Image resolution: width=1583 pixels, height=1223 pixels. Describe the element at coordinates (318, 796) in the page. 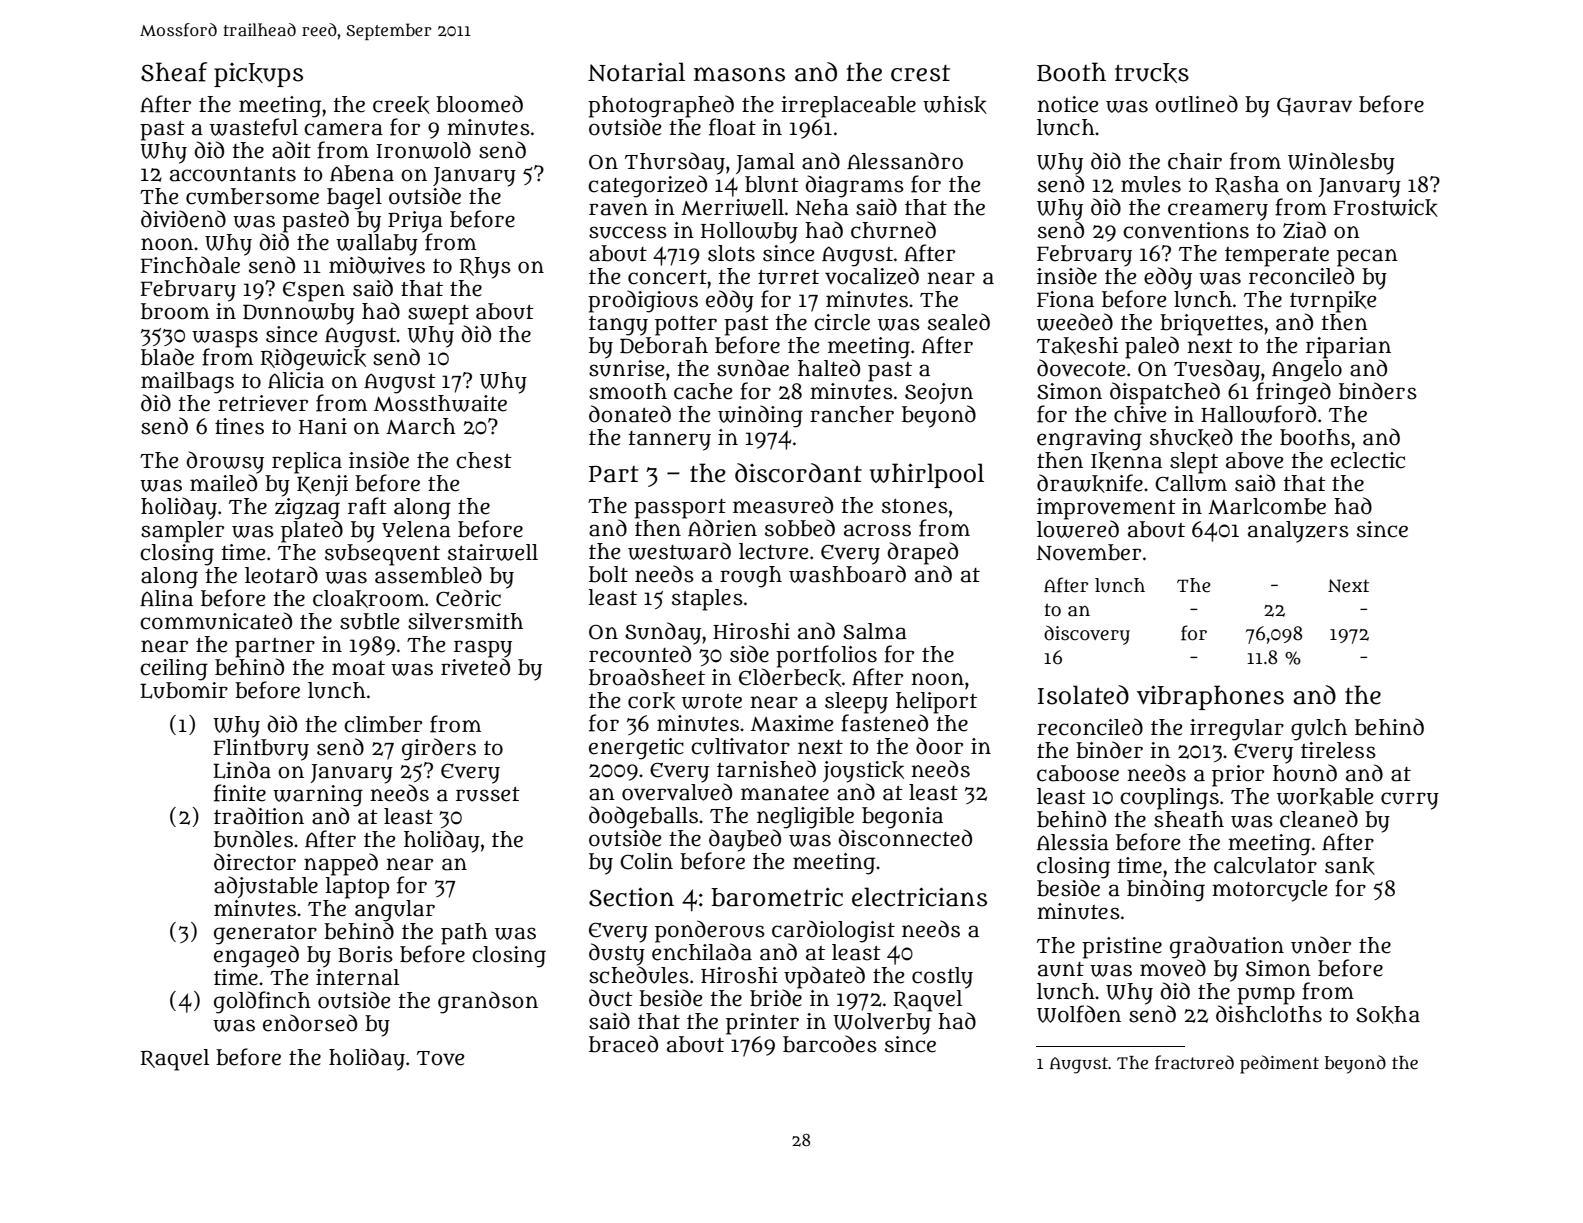

I see `warning` at that location.
